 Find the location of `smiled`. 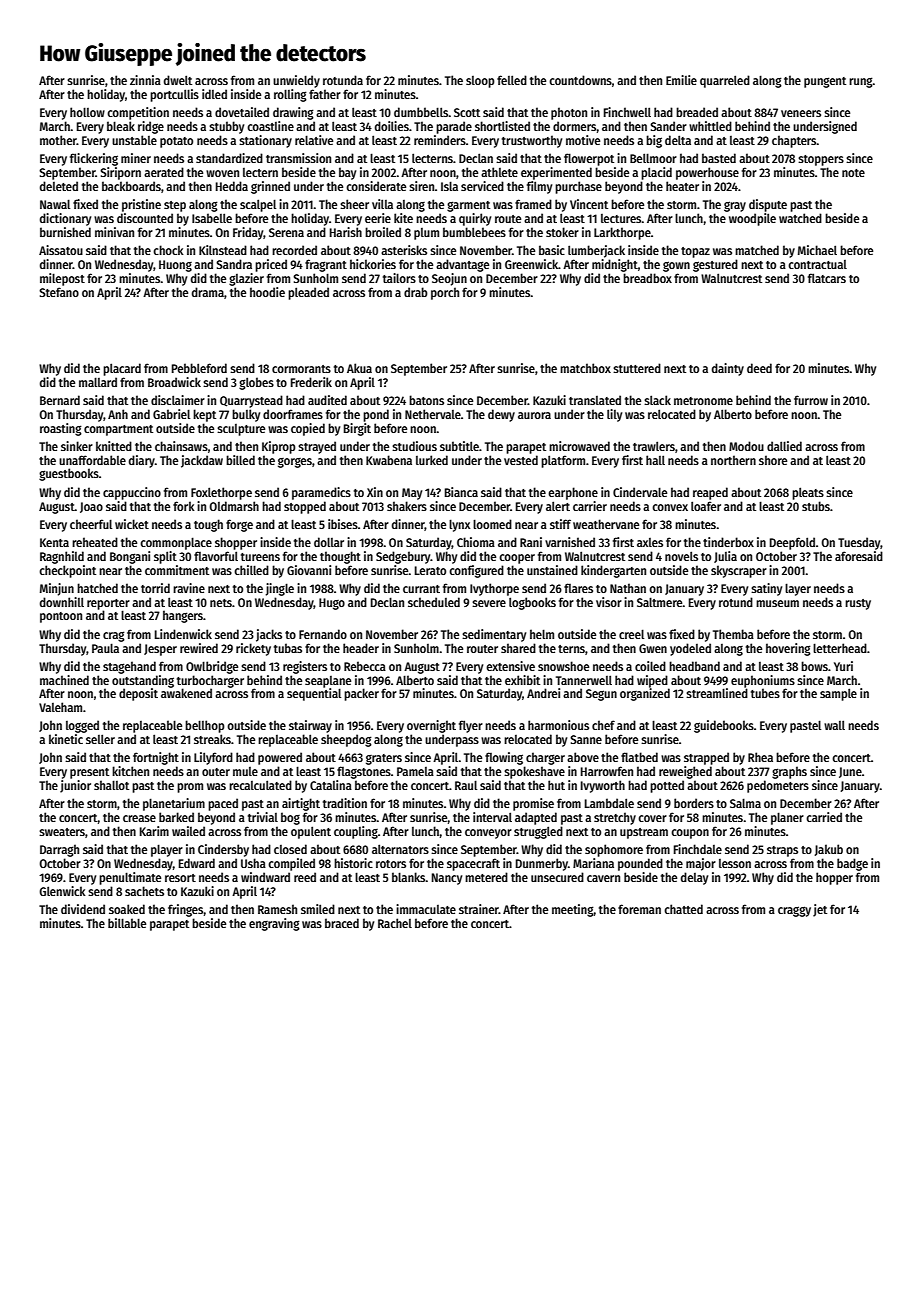

smiled is located at coordinates (318, 909).
